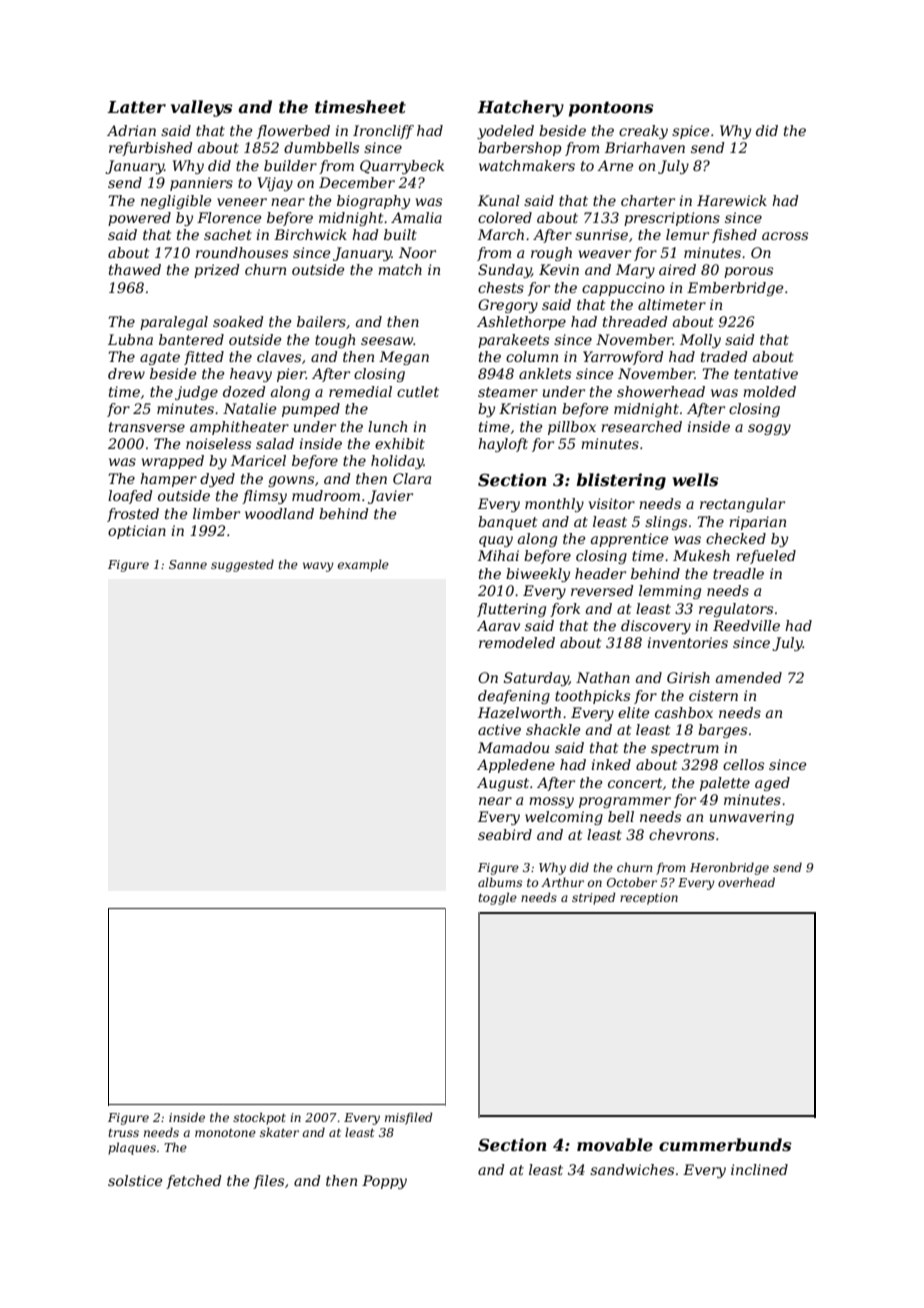 The image size is (924, 1308). What do you see at coordinates (259, 1118) in the page?
I see `stockpot` at bounding box center [259, 1118].
